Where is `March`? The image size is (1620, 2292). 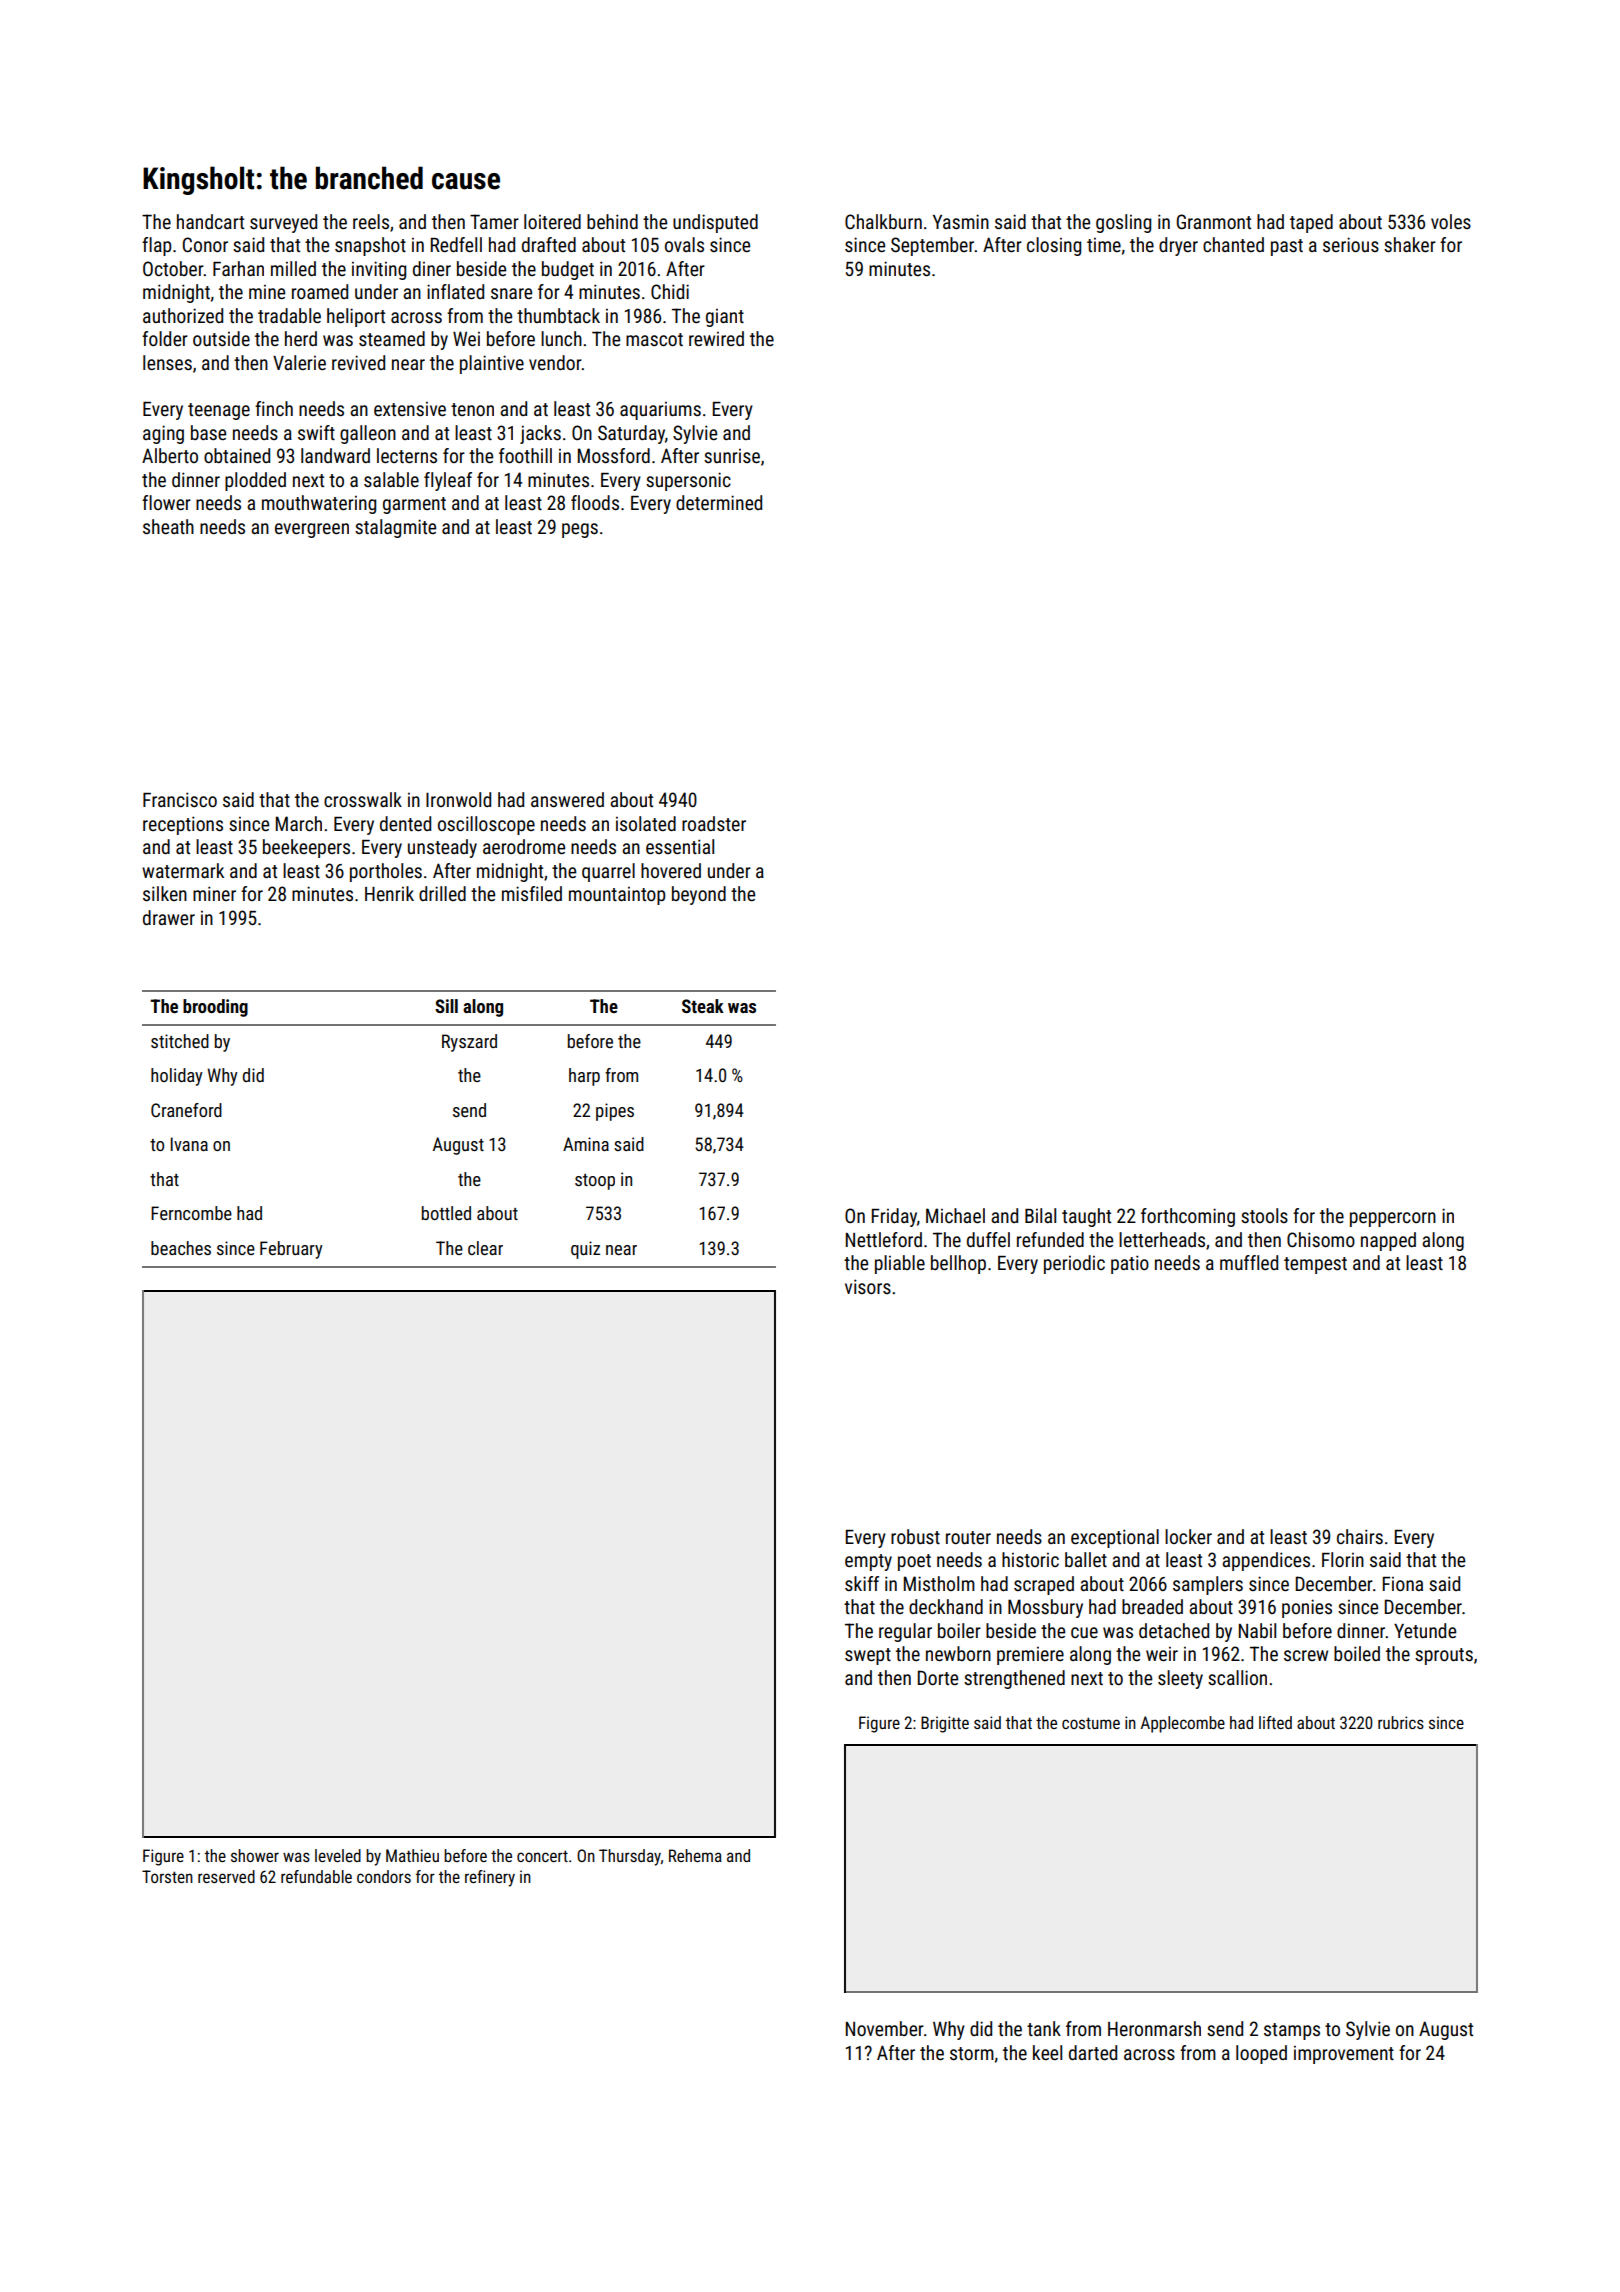
March is located at coordinates (299, 823).
